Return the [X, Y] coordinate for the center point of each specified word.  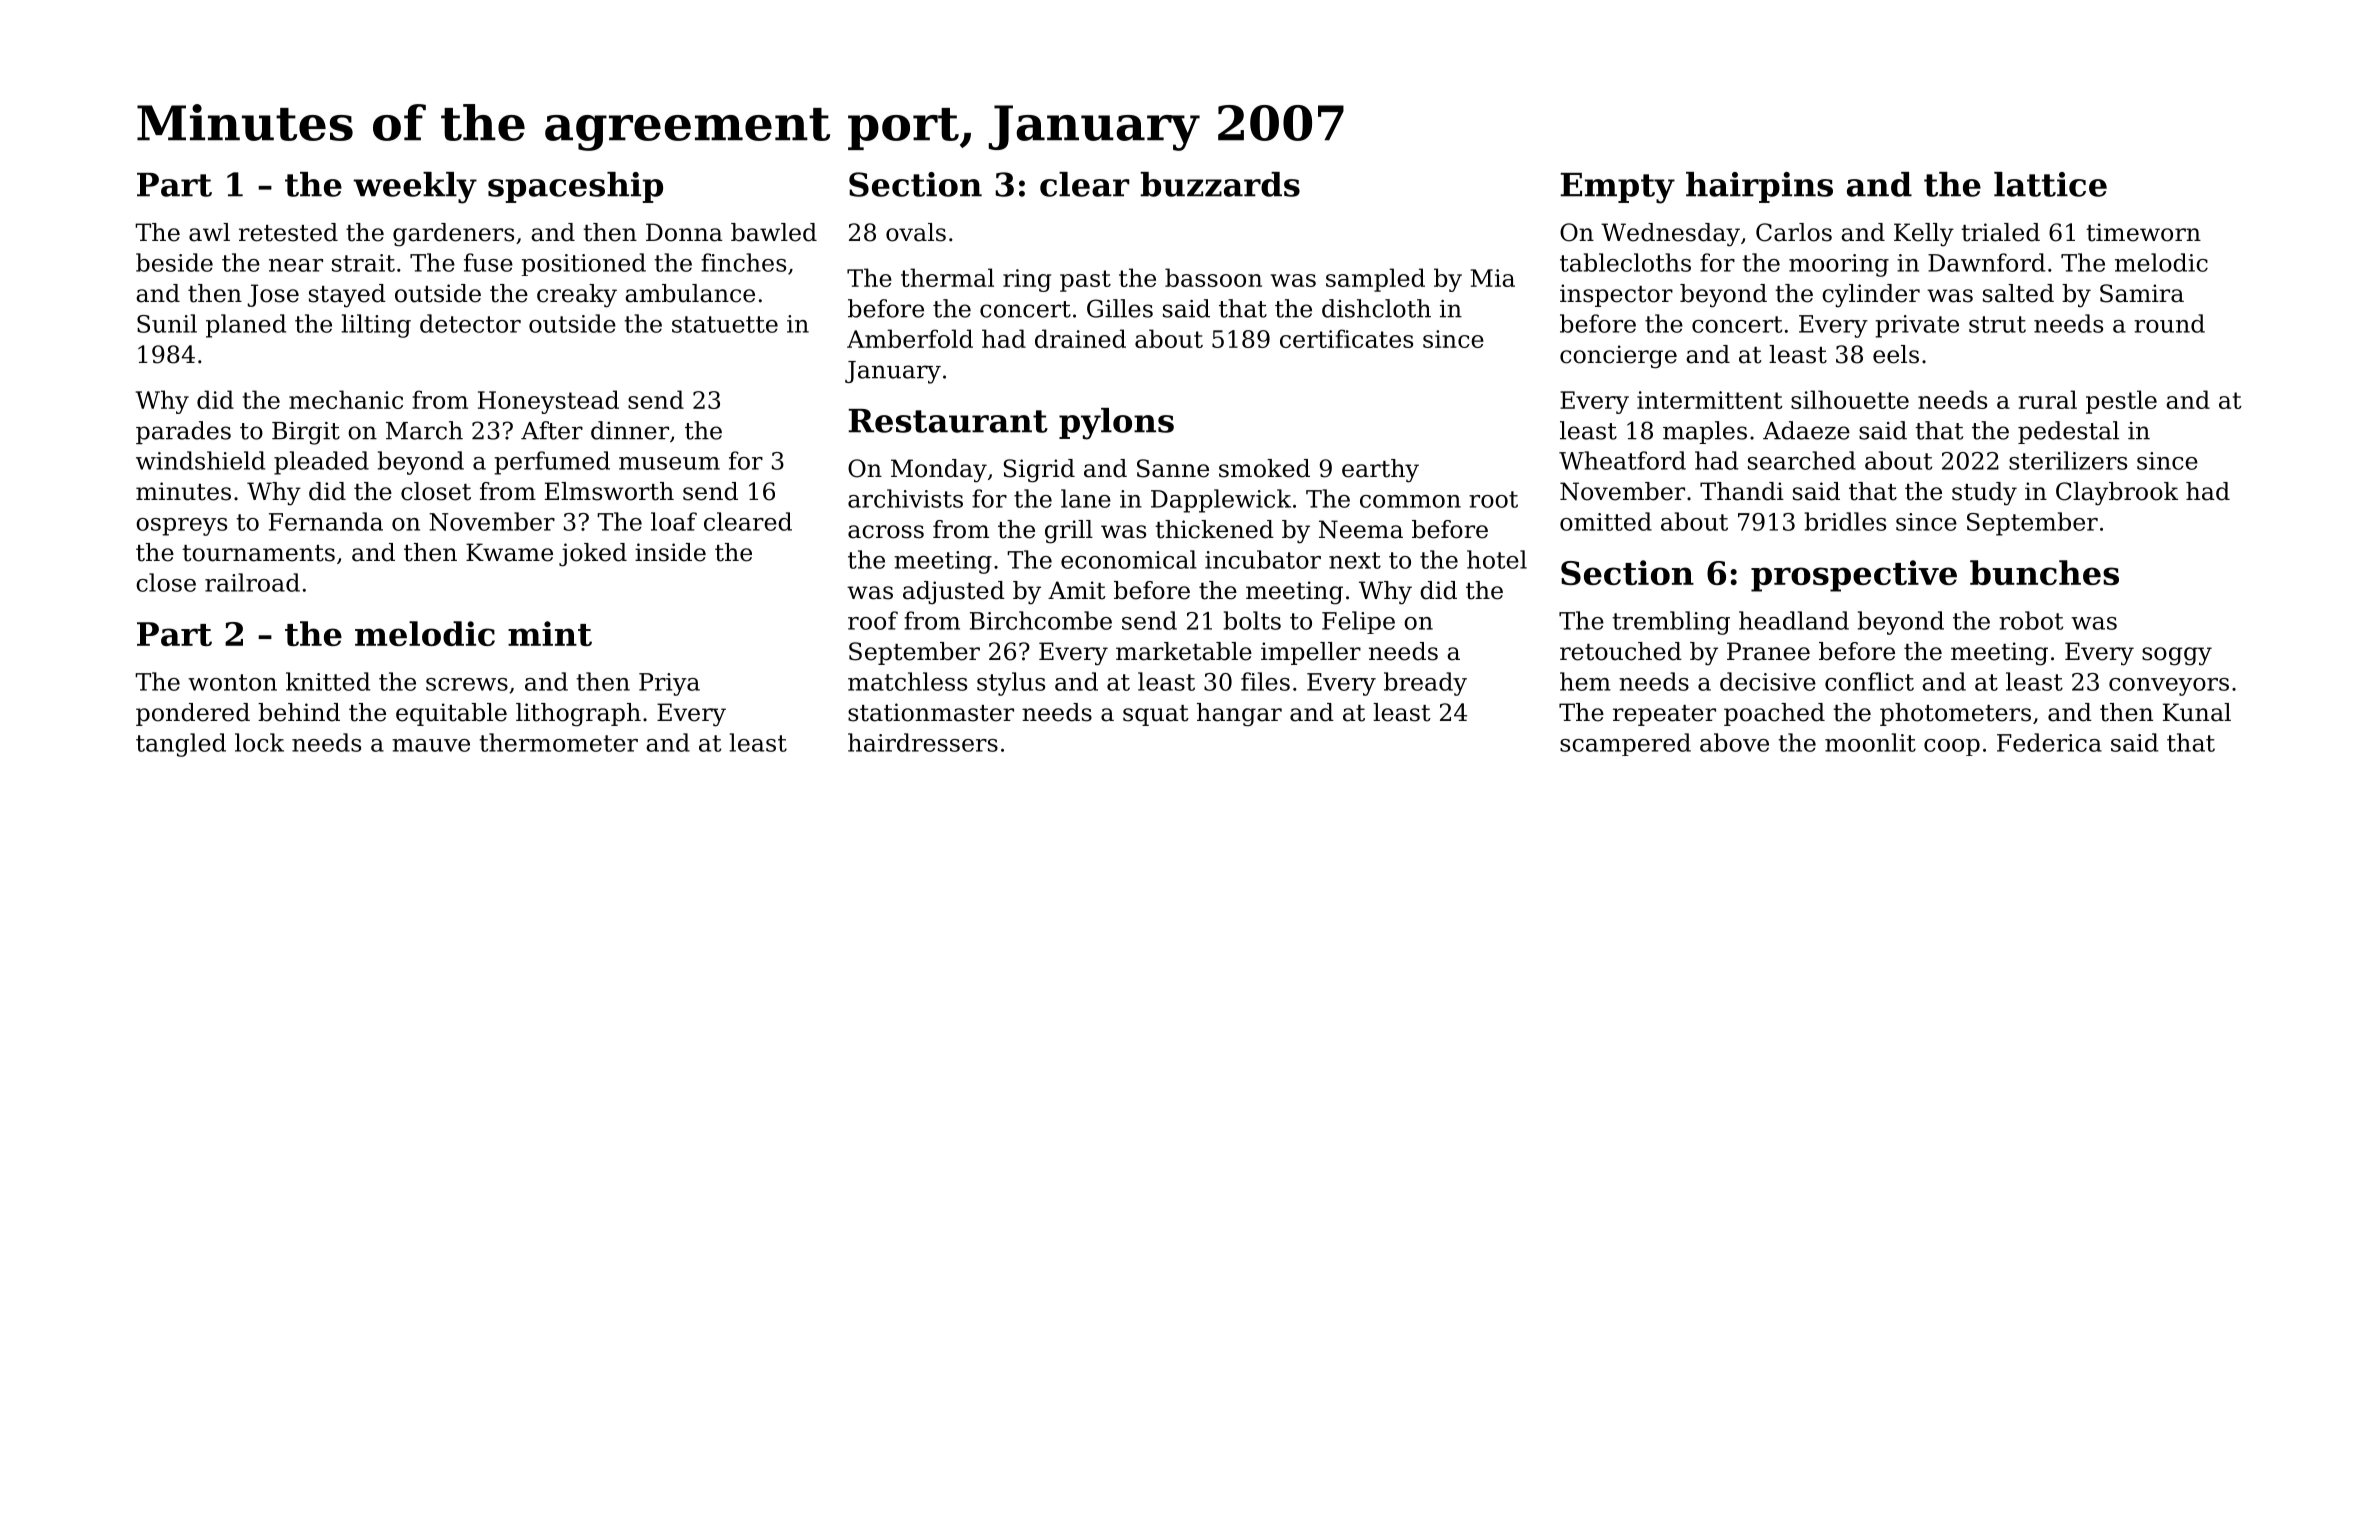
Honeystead [548, 402]
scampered [1625, 744]
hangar [1239, 715]
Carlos [1794, 232]
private [1917, 326]
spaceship [575, 187]
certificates [1346, 338]
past [1085, 281]
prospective [1854, 576]
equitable [451, 714]
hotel [1497, 559]
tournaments [258, 553]
